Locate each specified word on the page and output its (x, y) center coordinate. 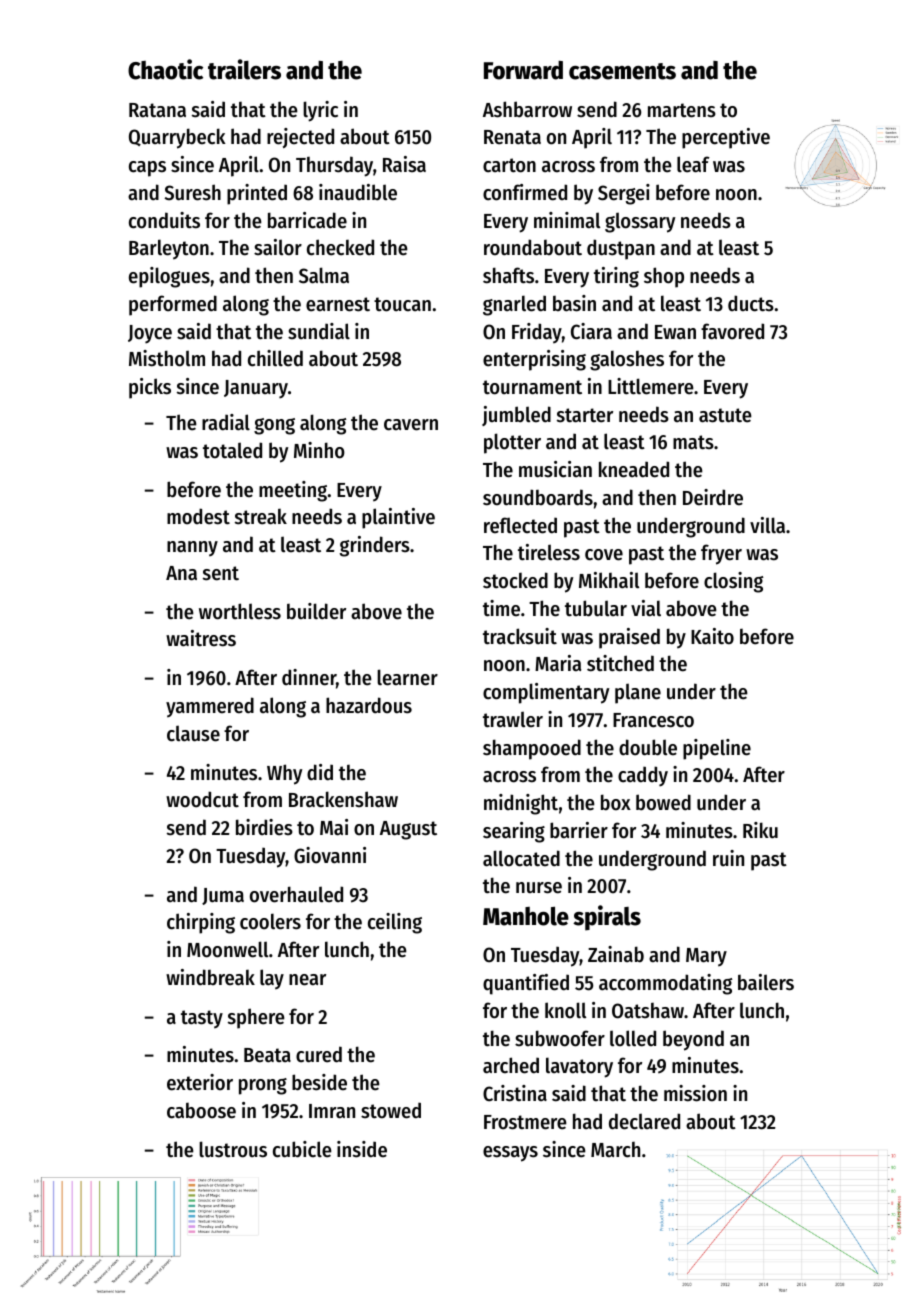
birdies (264, 827)
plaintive (398, 518)
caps (147, 169)
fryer (721, 554)
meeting (293, 491)
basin (574, 303)
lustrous (233, 1149)
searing (514, 832)
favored (732, 331)
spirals (607, 918)
